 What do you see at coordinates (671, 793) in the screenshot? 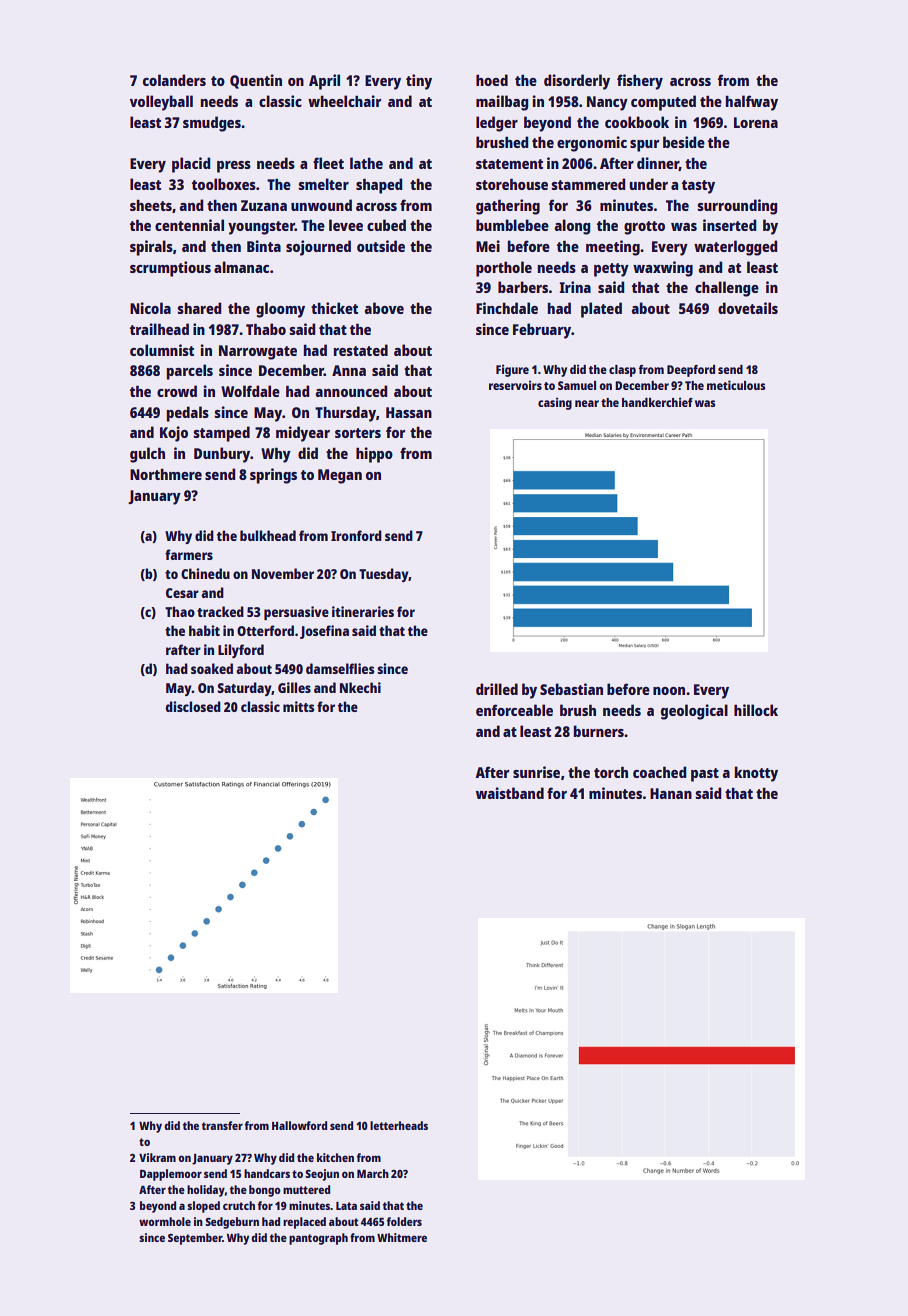
I see `Hanan` at bounding box center [671, 793].
